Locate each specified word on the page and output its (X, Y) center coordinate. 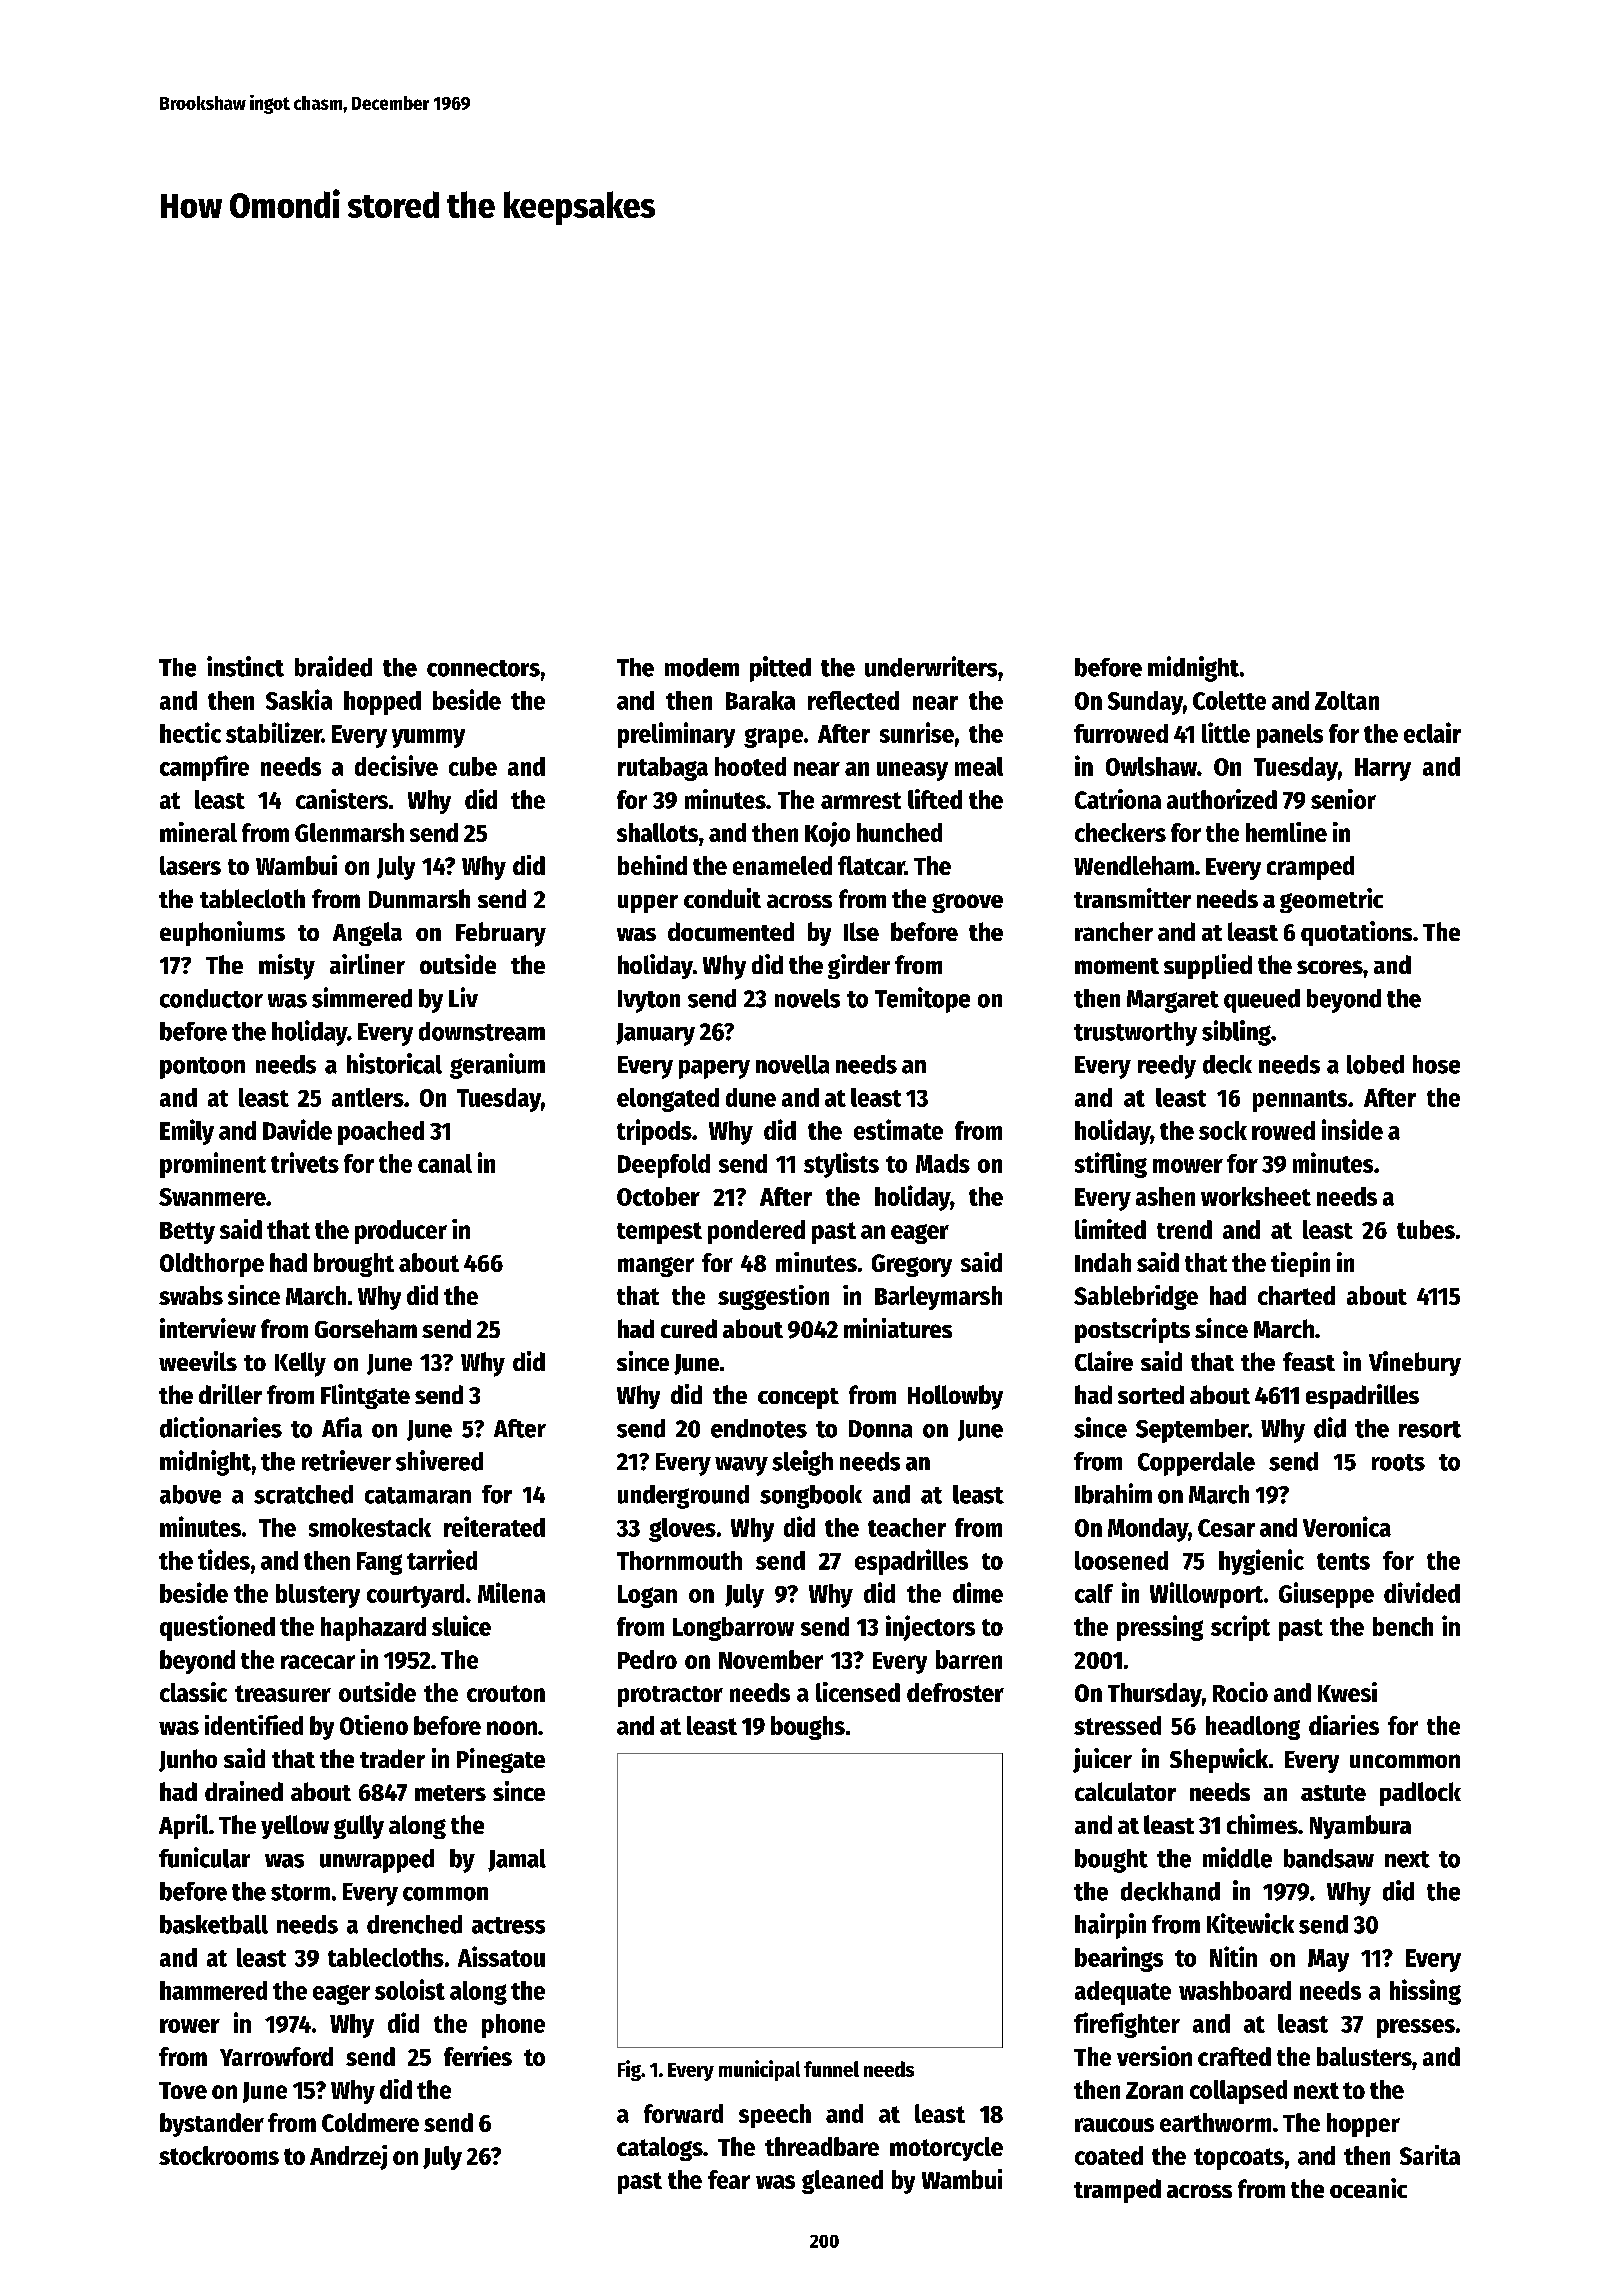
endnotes (759, 1428)
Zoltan (1347, 700)
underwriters (931, 666)
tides (224, 1559)
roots (1398, 1462)
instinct (245, 666)
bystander (212, 2125)
